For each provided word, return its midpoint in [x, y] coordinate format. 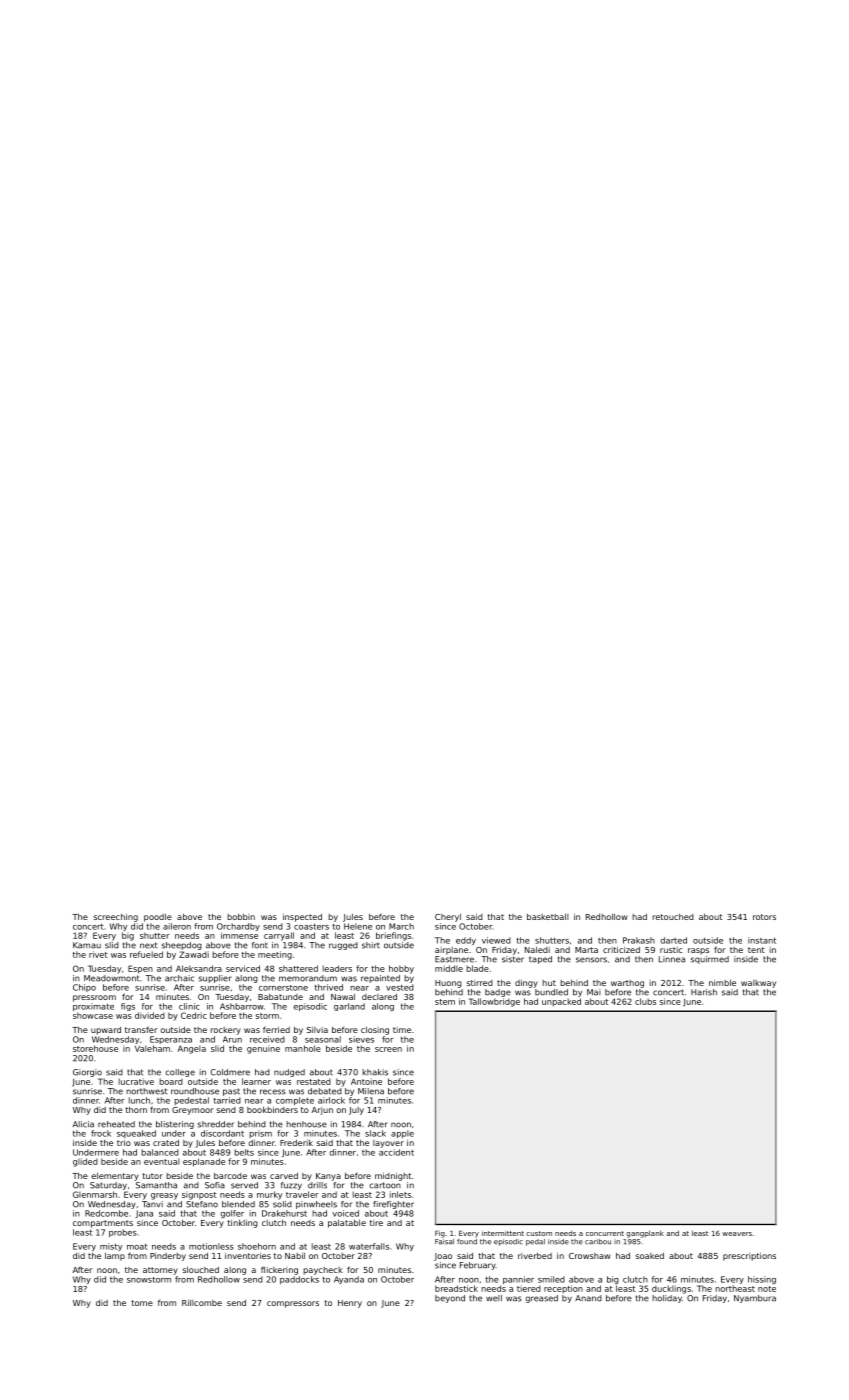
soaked [650, 1256]
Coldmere [230, 1072]
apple [402, 1134]
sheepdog [182, 946]
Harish [704, 992]
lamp [115, 1257]
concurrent [605, 1233]
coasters [311, 926]
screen [388, 1049]
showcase [93, 1015]
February [478, 1266]
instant [762, 940]
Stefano [202, 1204]
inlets [400, 1194]
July [356, 1111]
